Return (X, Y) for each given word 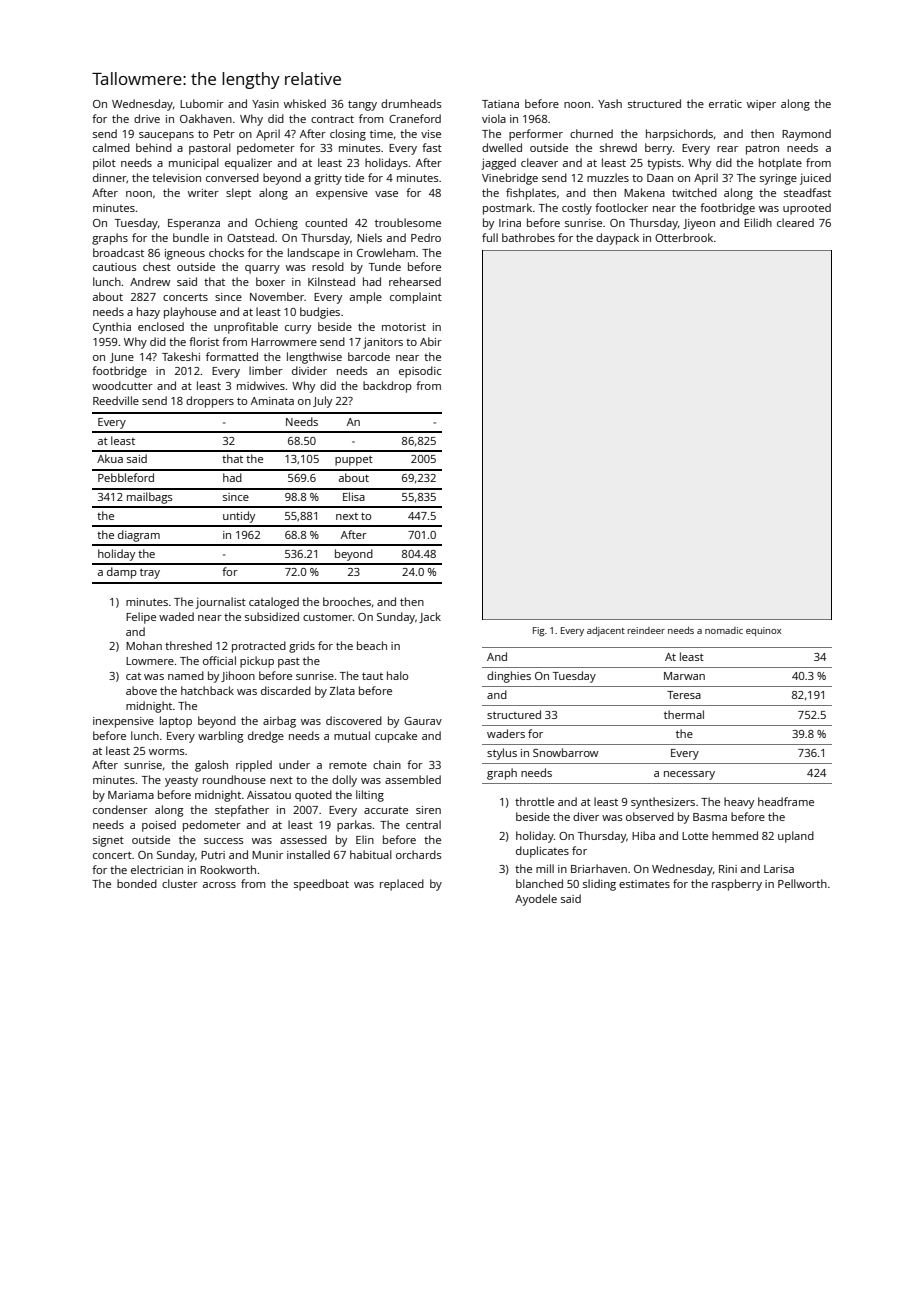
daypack (617, 239)
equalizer (248, 164)
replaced (402, 885)
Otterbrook (684, 237)
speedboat (321, 885)
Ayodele (536, 900)
